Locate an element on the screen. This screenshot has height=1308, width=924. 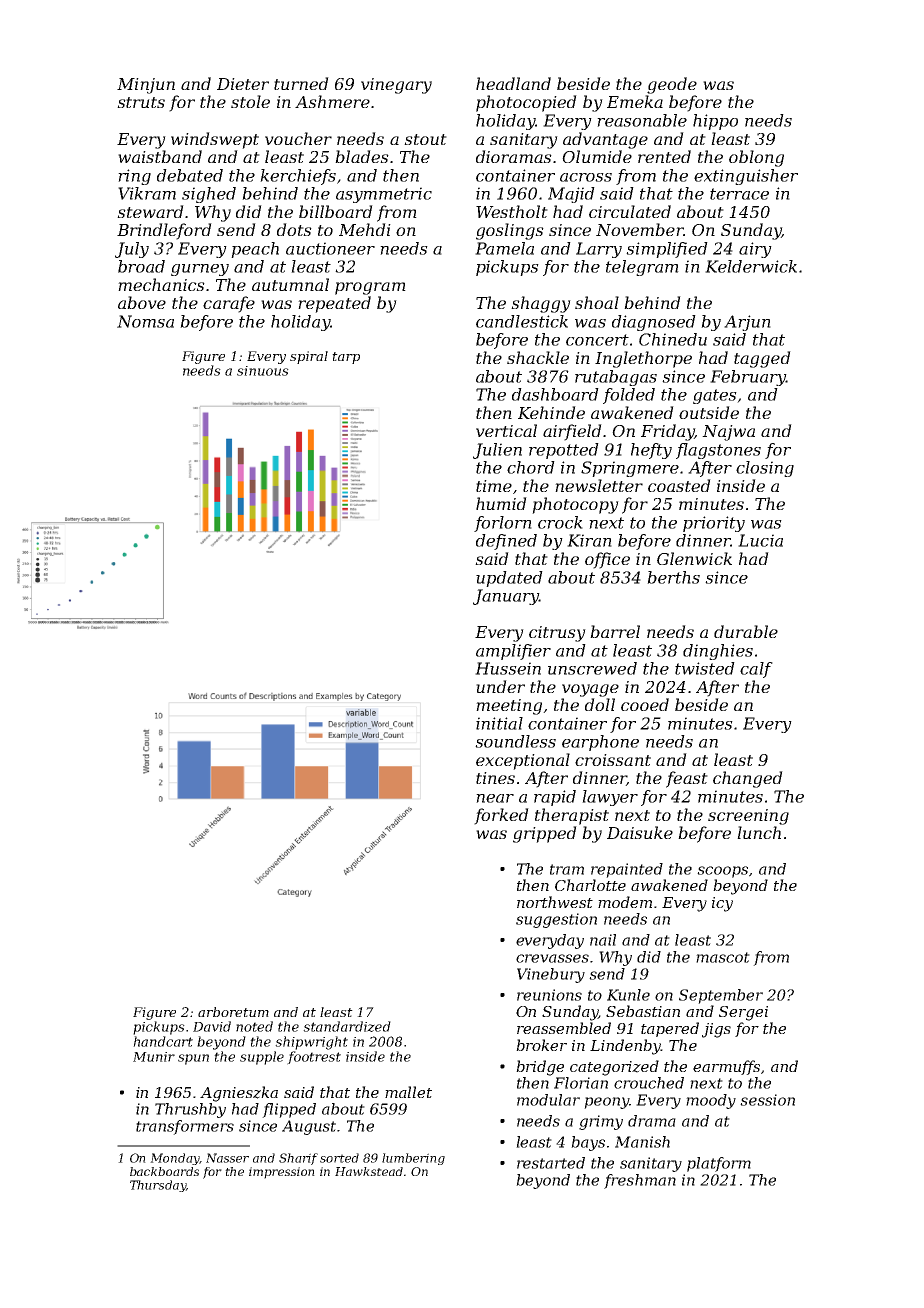
arboretum is located at coordinates (233, 1012).
